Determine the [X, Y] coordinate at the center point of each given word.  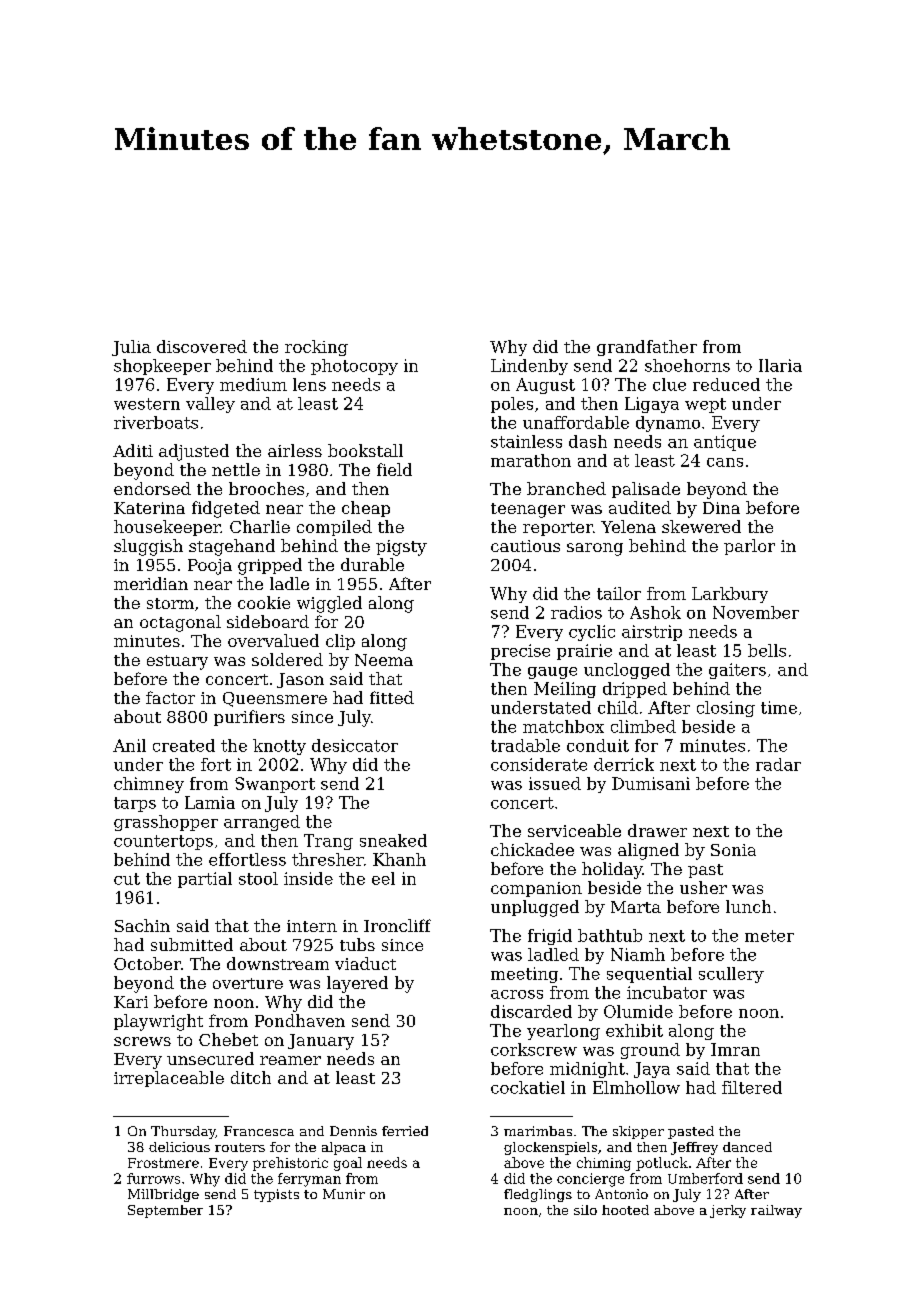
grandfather [647, 348]
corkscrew [534, 1049]
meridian [151, 583]
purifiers [249, 718]
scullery [731, 975]
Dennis [353, 1131]
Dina [721, 508]
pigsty [401, 548]
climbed [643, 726]
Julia [131, 348]
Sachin [142, 925]
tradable [525, 745]
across [517, 994]
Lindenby [529, 367]
